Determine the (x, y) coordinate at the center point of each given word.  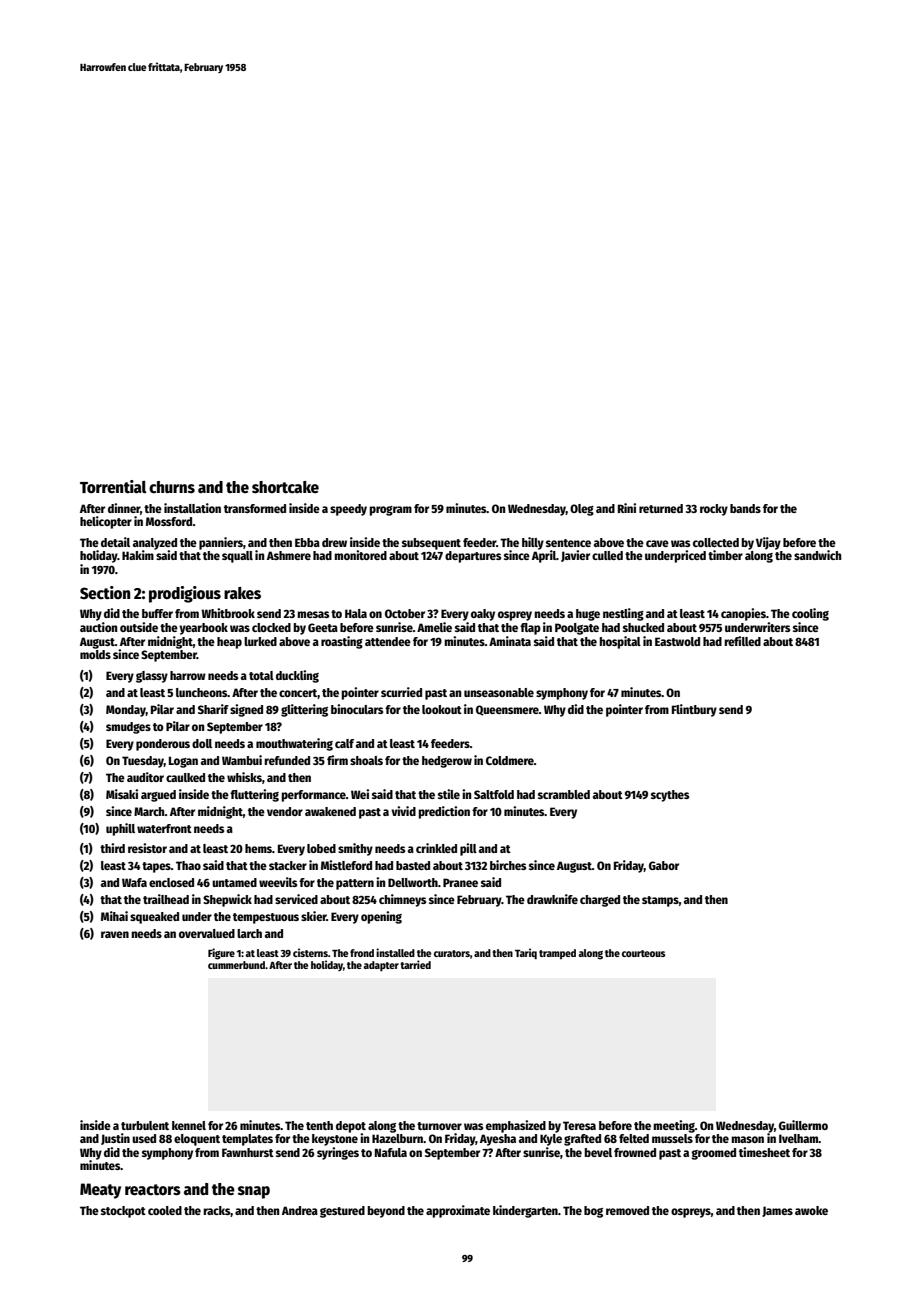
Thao (188, 865)
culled (607, 555)
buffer (157, 613)
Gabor (664, 865)
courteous (643, 953)
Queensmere (507, 710)
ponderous (163, 745)
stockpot (123, 1212)
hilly (533, 543)
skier (314, 916)
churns (172, 487)
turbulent (145, 1125)
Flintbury (694, 710)
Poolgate (577, 629)
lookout (442, 709)
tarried (415, 964)
